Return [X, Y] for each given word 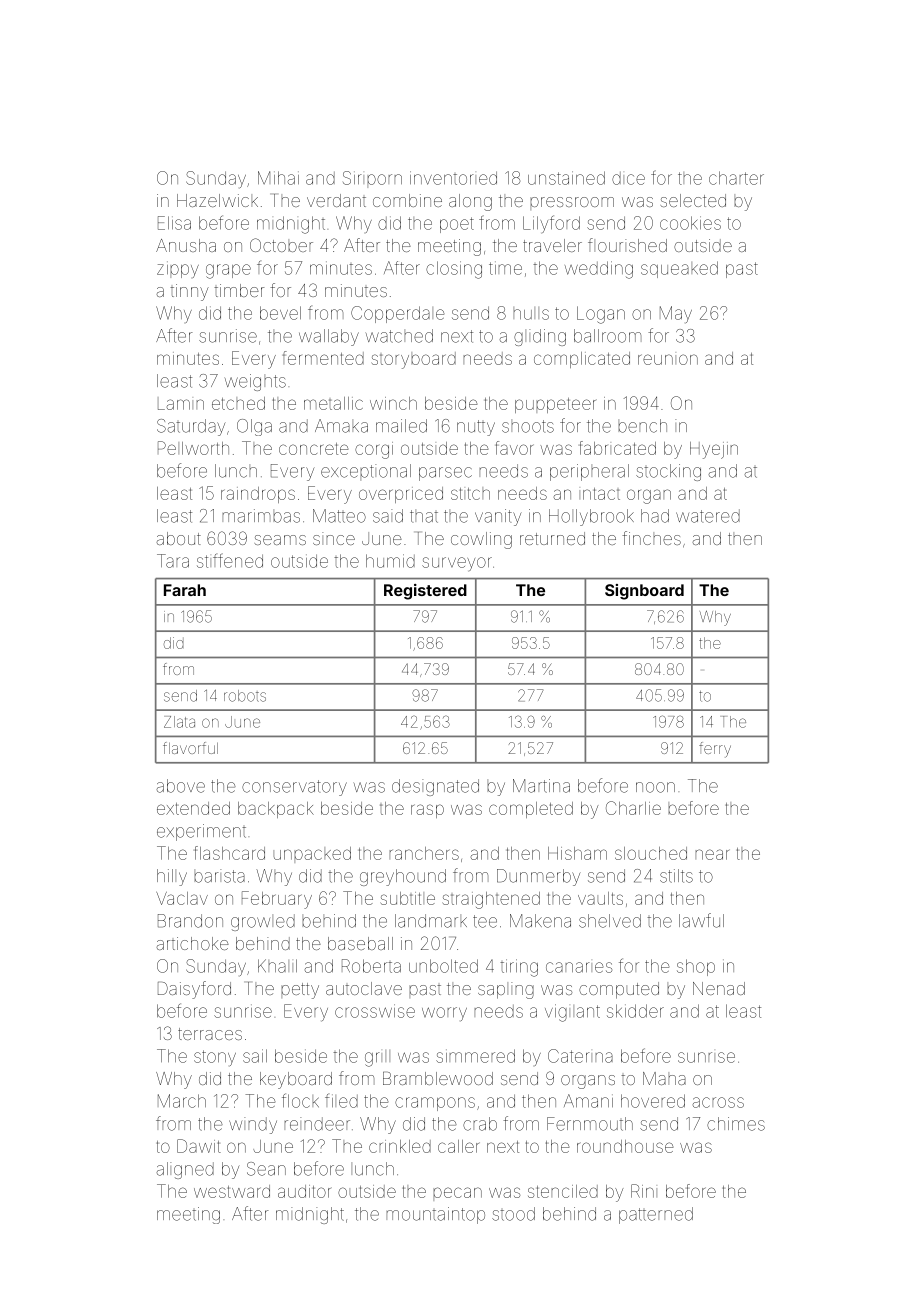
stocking [668, 472]
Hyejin [714, 450]
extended [193, 808]
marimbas [261, 516]
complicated [582, 360]
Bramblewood [438, 1078]
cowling [481, 540]
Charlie [633, 808]
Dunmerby [539, 877]
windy [253, 1125]
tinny [189, 292]
